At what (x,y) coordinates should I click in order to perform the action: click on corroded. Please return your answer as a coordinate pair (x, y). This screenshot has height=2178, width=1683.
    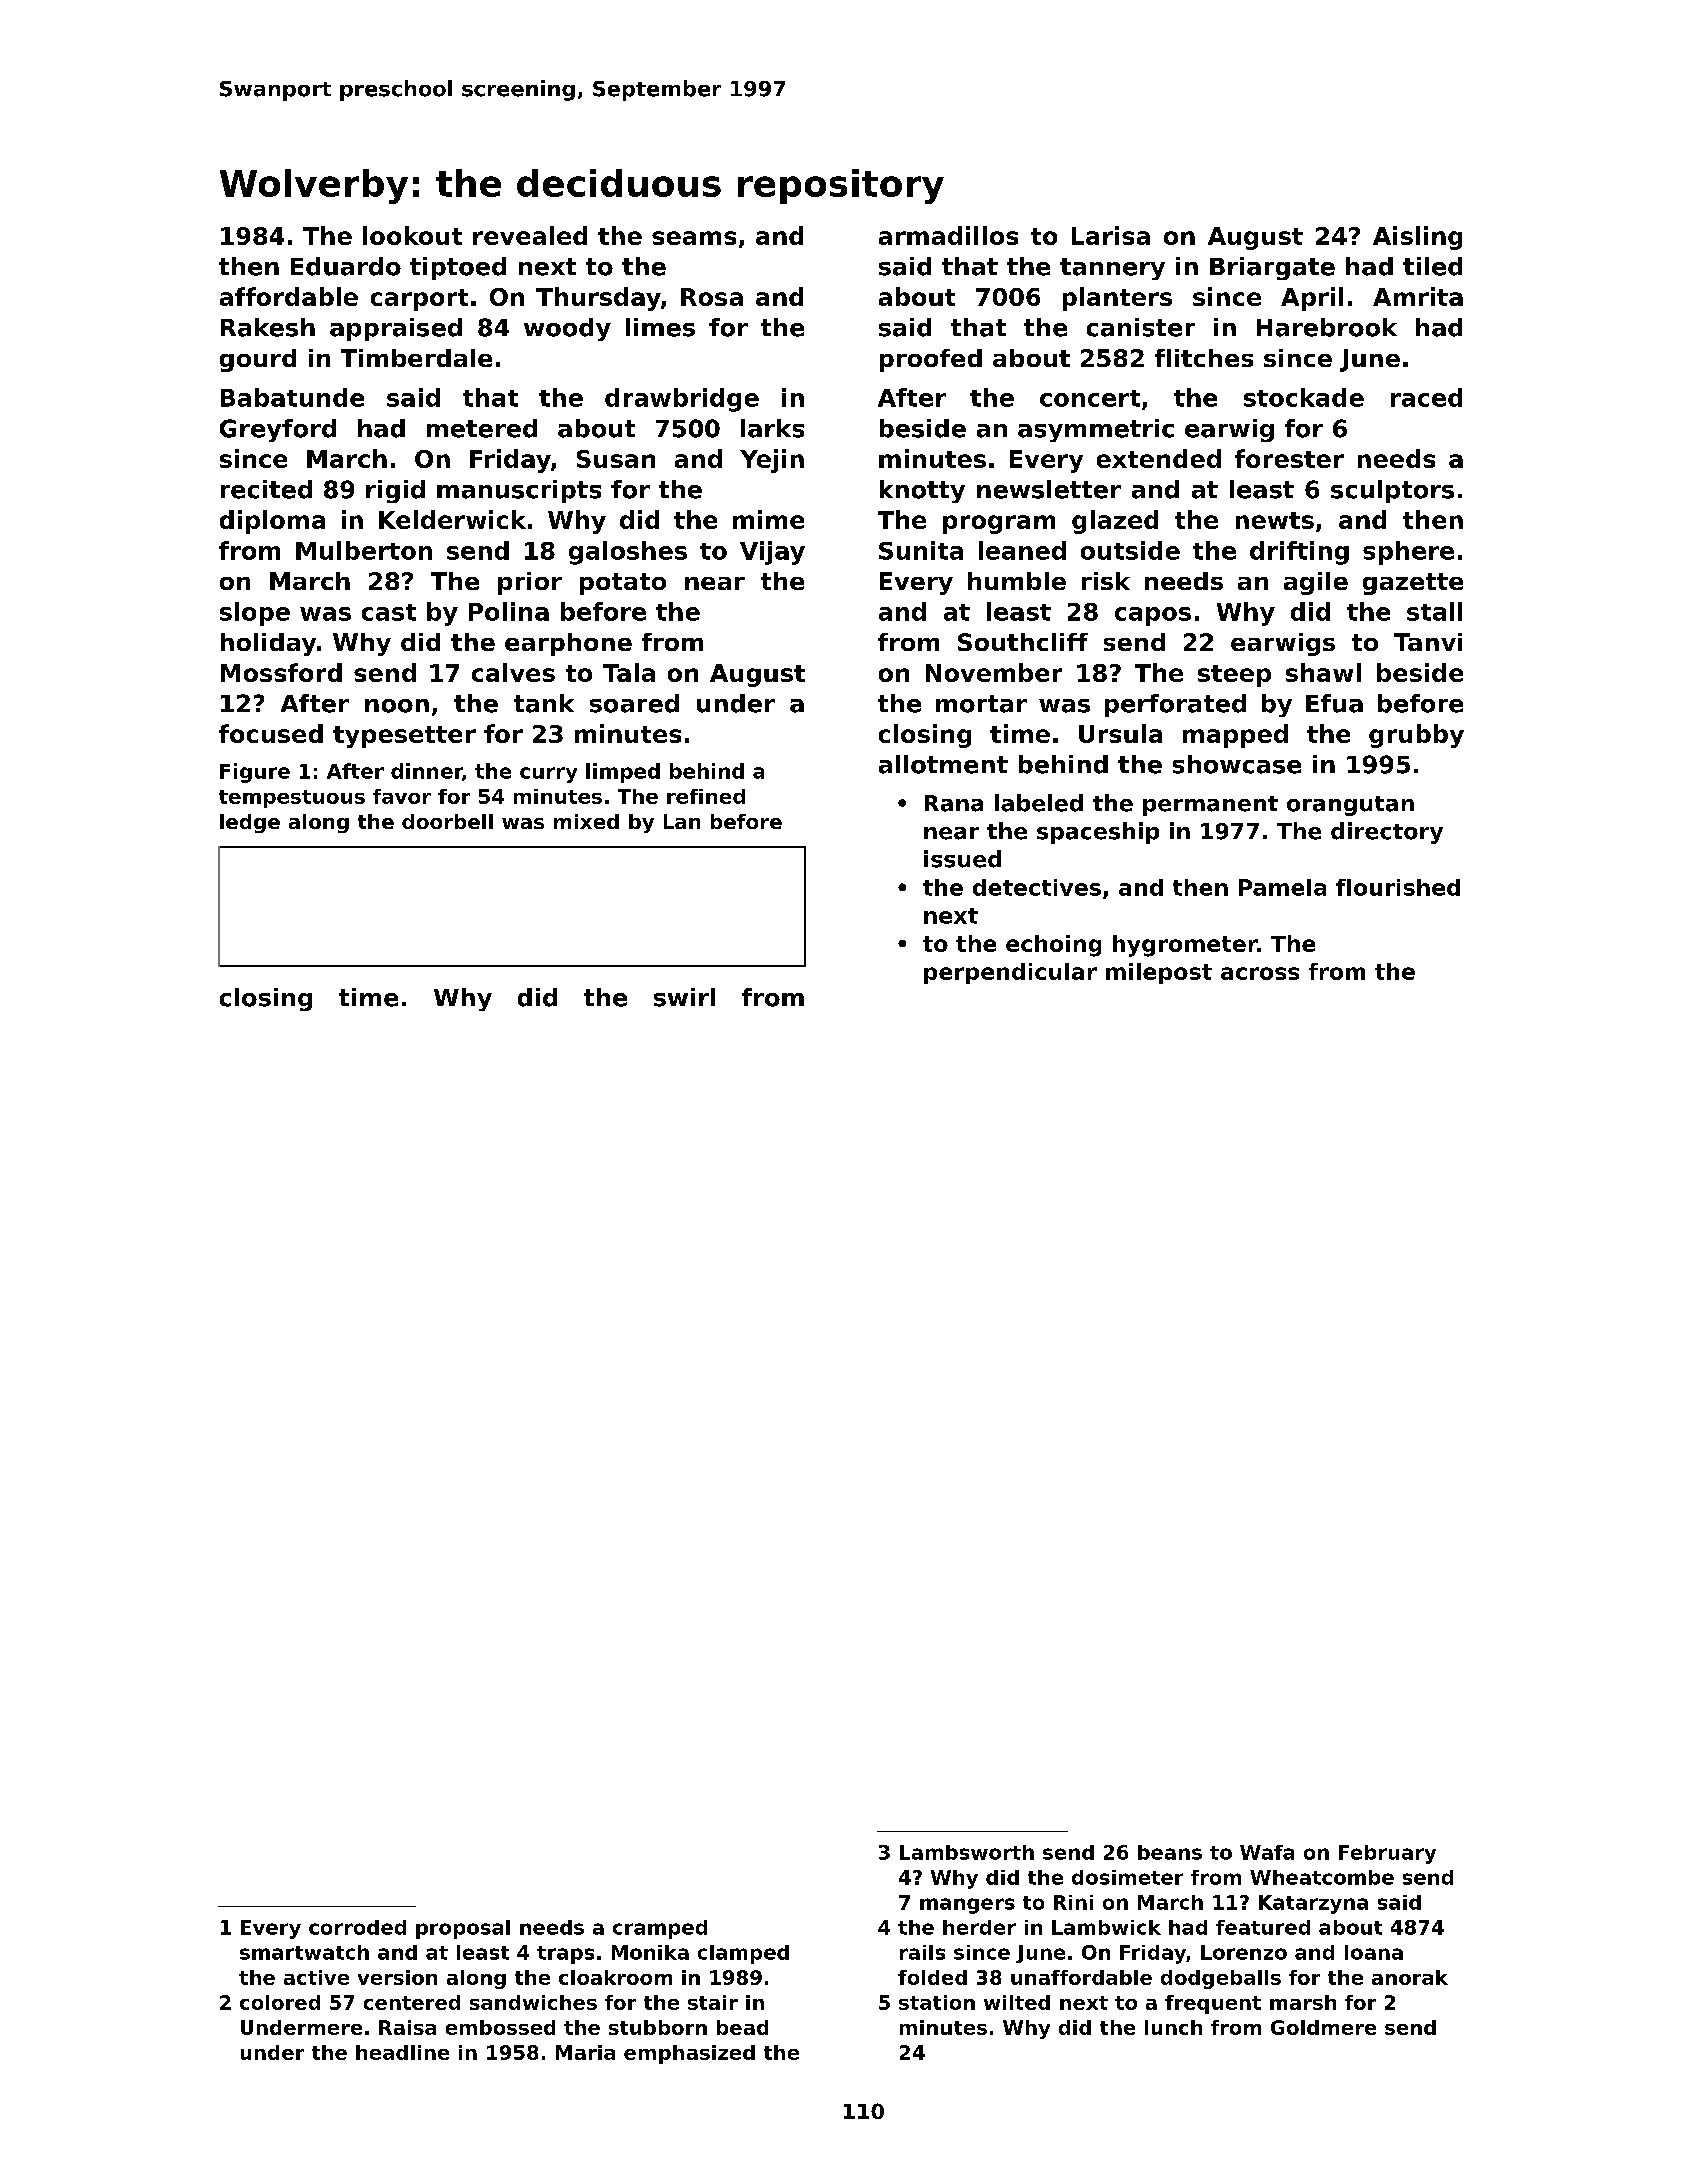
    Looking at the image, I should click on (357, 1927).
